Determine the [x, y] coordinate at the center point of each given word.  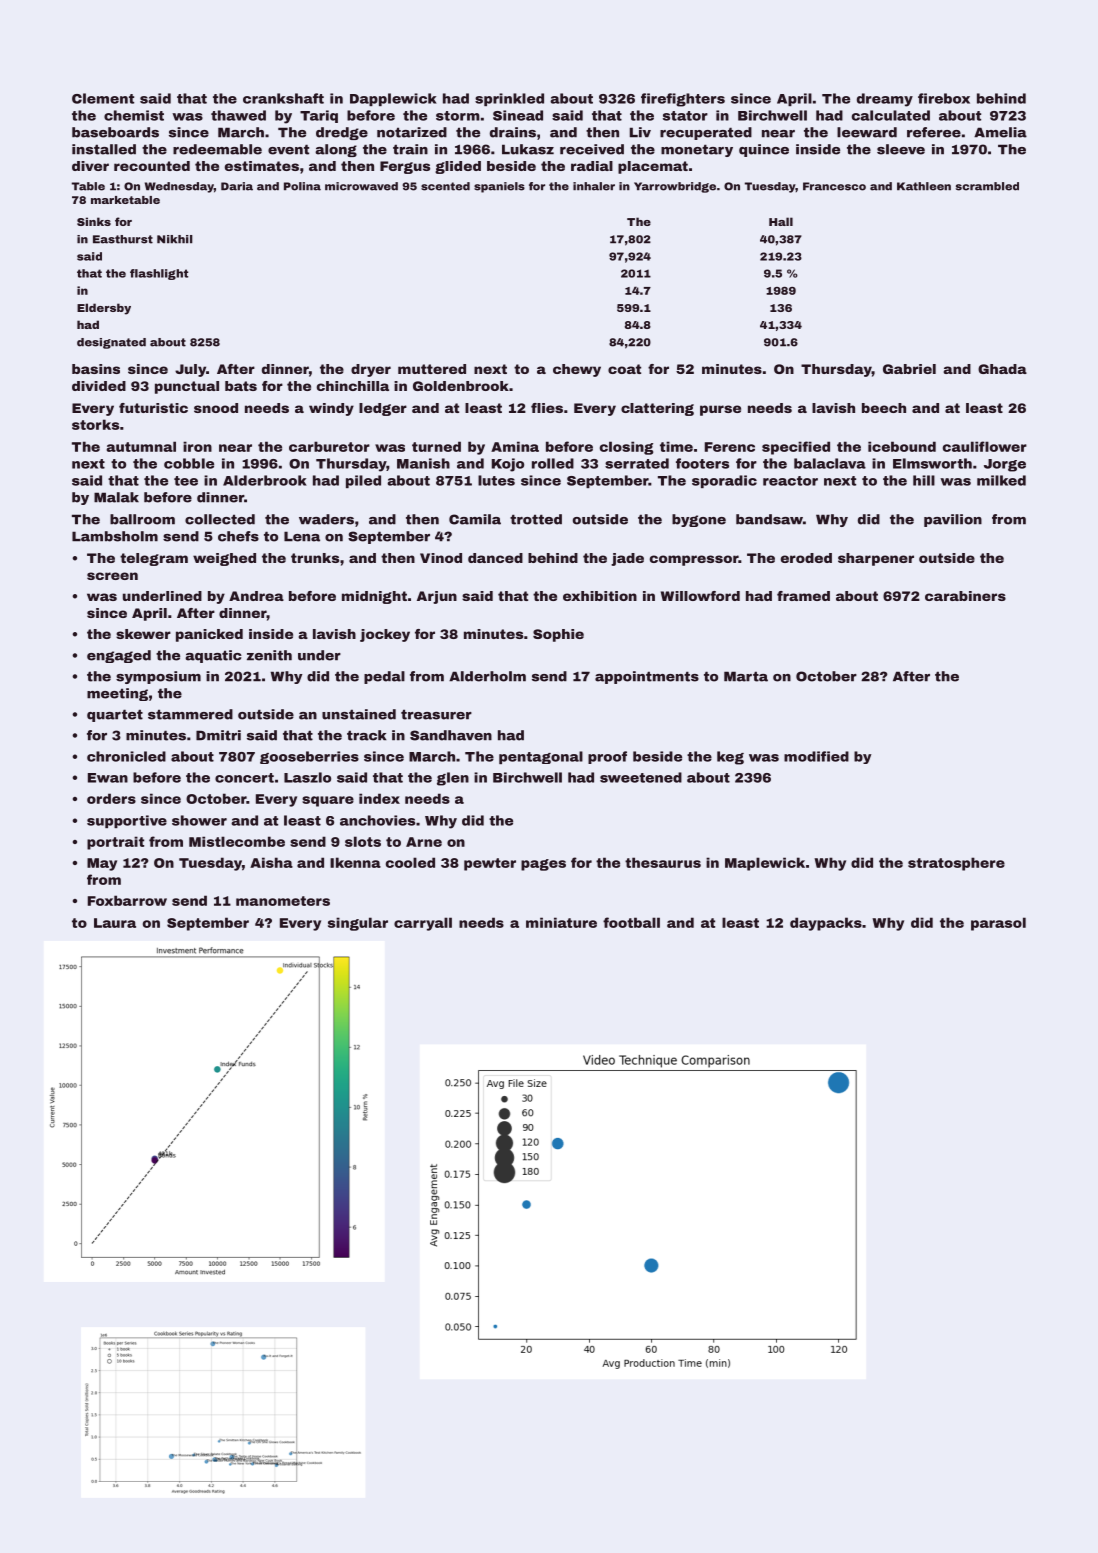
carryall [423, 924]
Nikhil [175, 239]
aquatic [213, 656]
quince [764, 150]
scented [445, 186]
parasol [998, 924]
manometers [283, 901]
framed [803, 596]
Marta [746, 676]
